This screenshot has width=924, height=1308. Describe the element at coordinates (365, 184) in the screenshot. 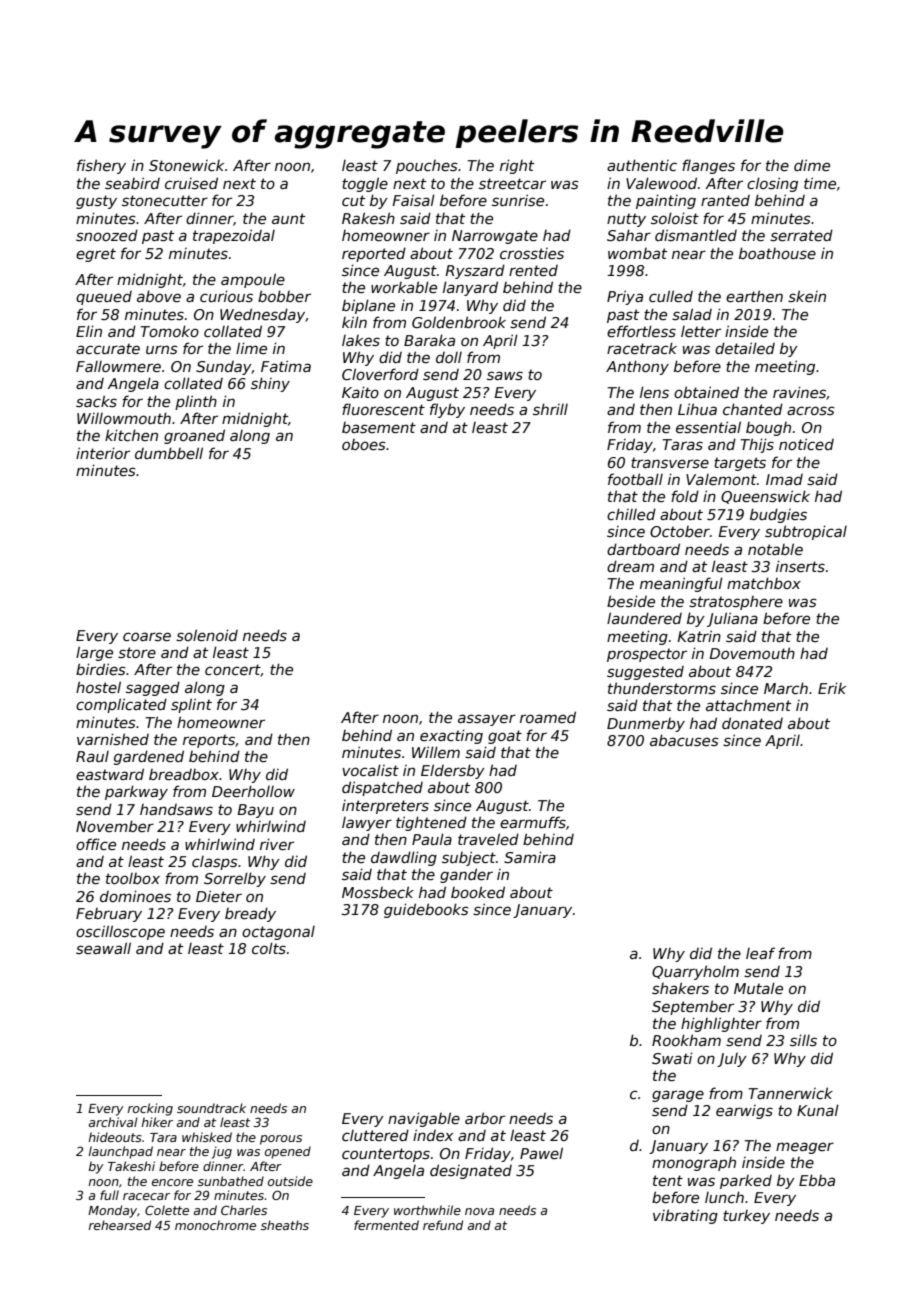

I see `toggle` at that location.
